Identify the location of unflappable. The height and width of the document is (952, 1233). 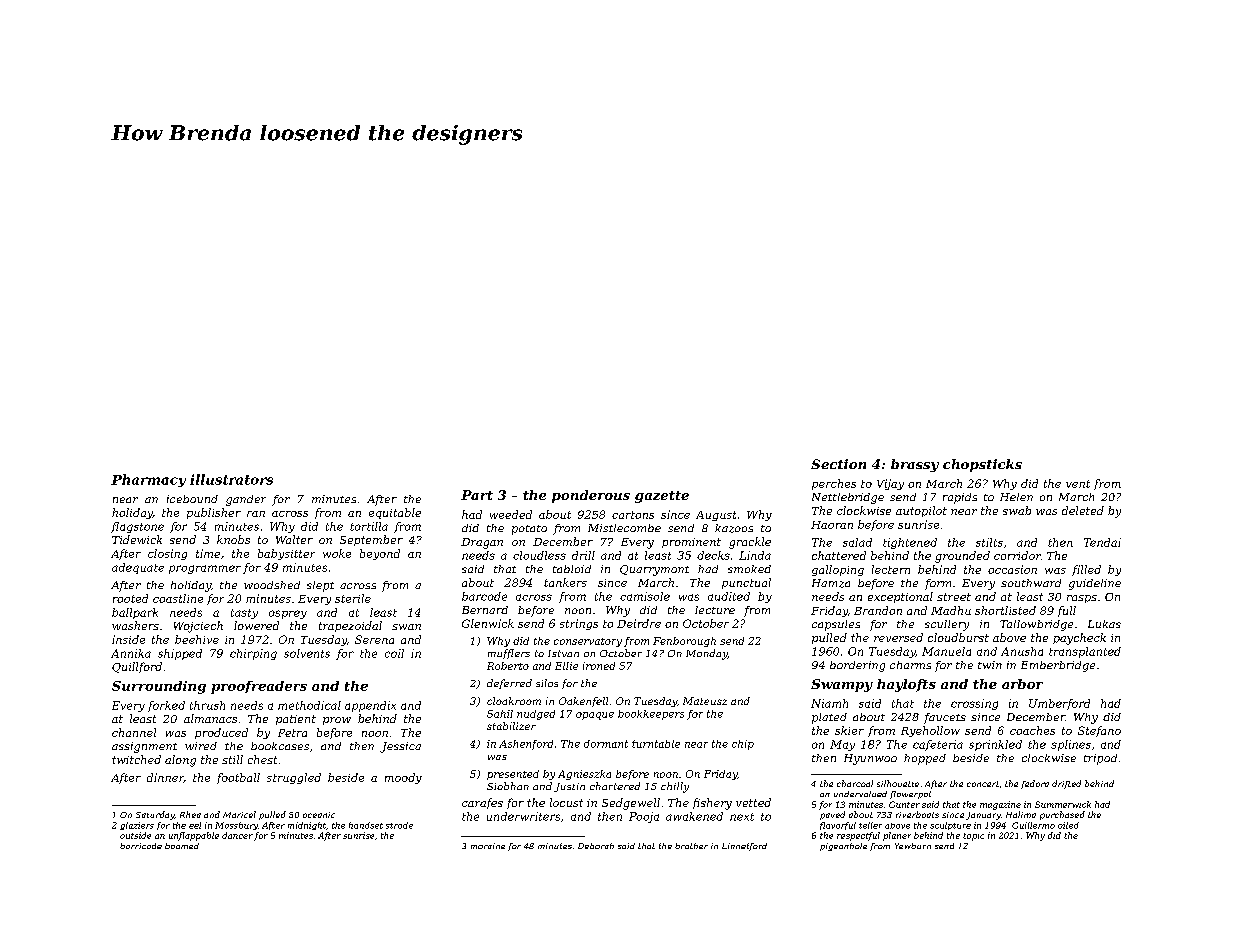
(194, 836).
